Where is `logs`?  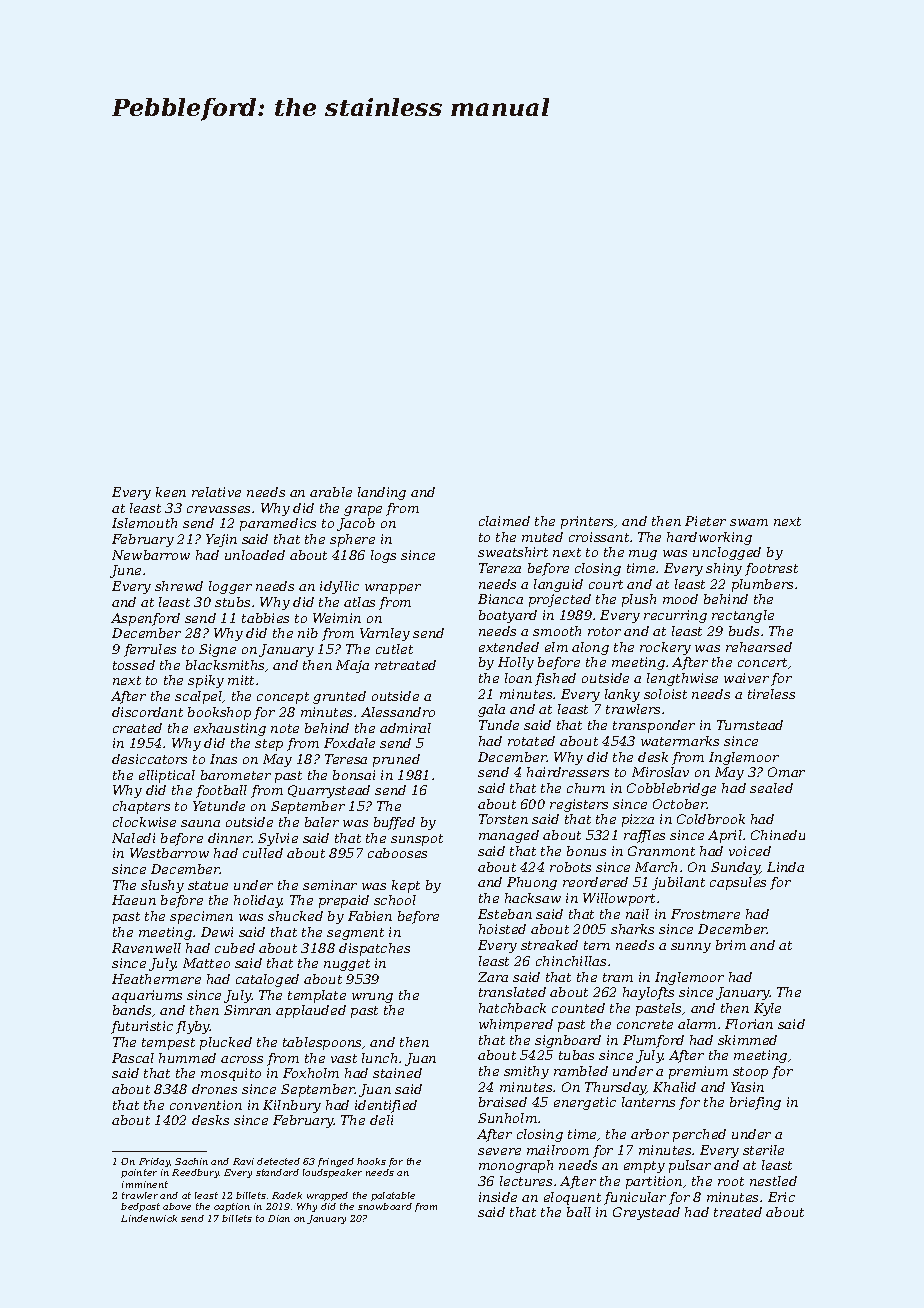 logs is located at coordinates (383, 556).
